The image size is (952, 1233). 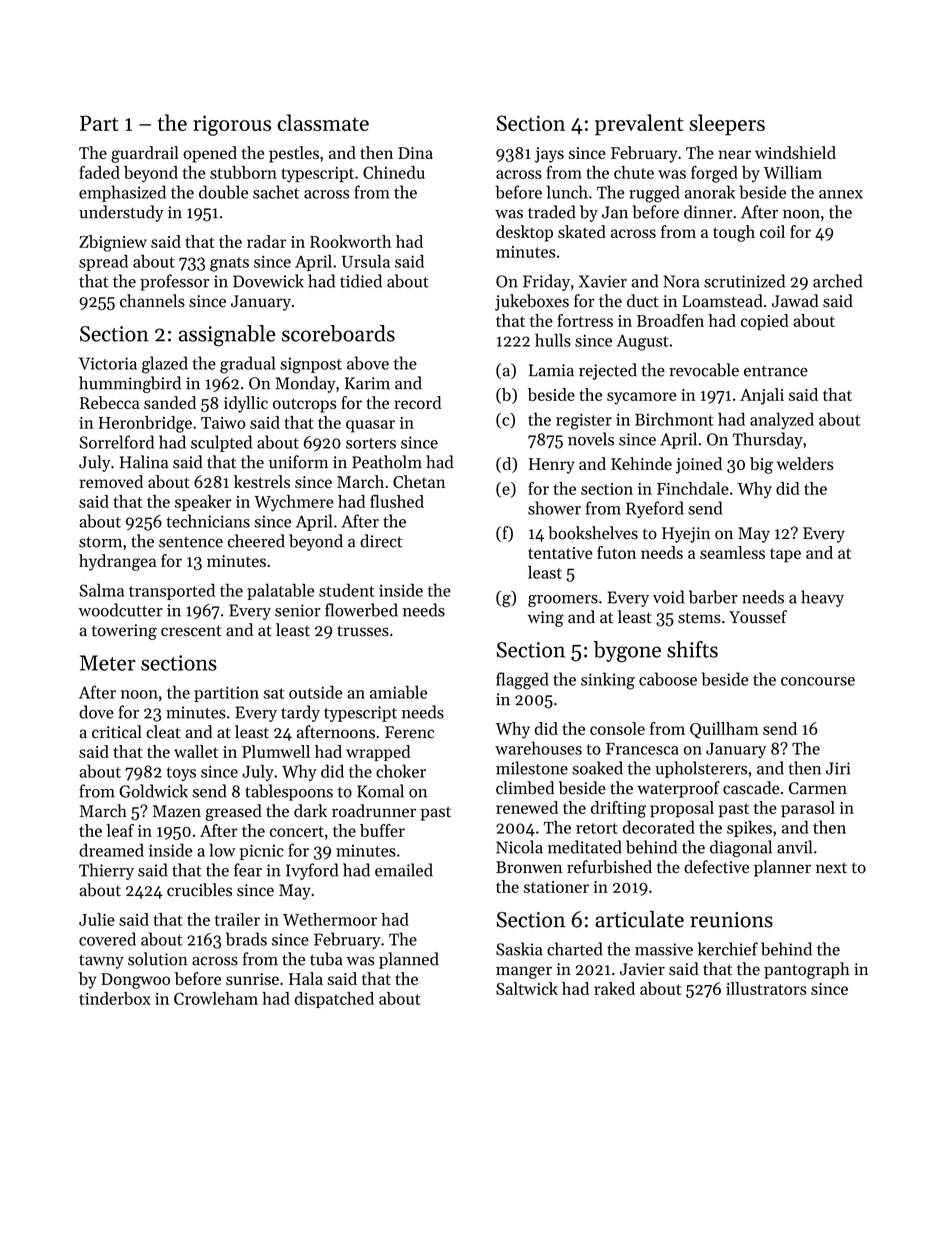 I want to click on Salma, so click(x=101, y=590).
